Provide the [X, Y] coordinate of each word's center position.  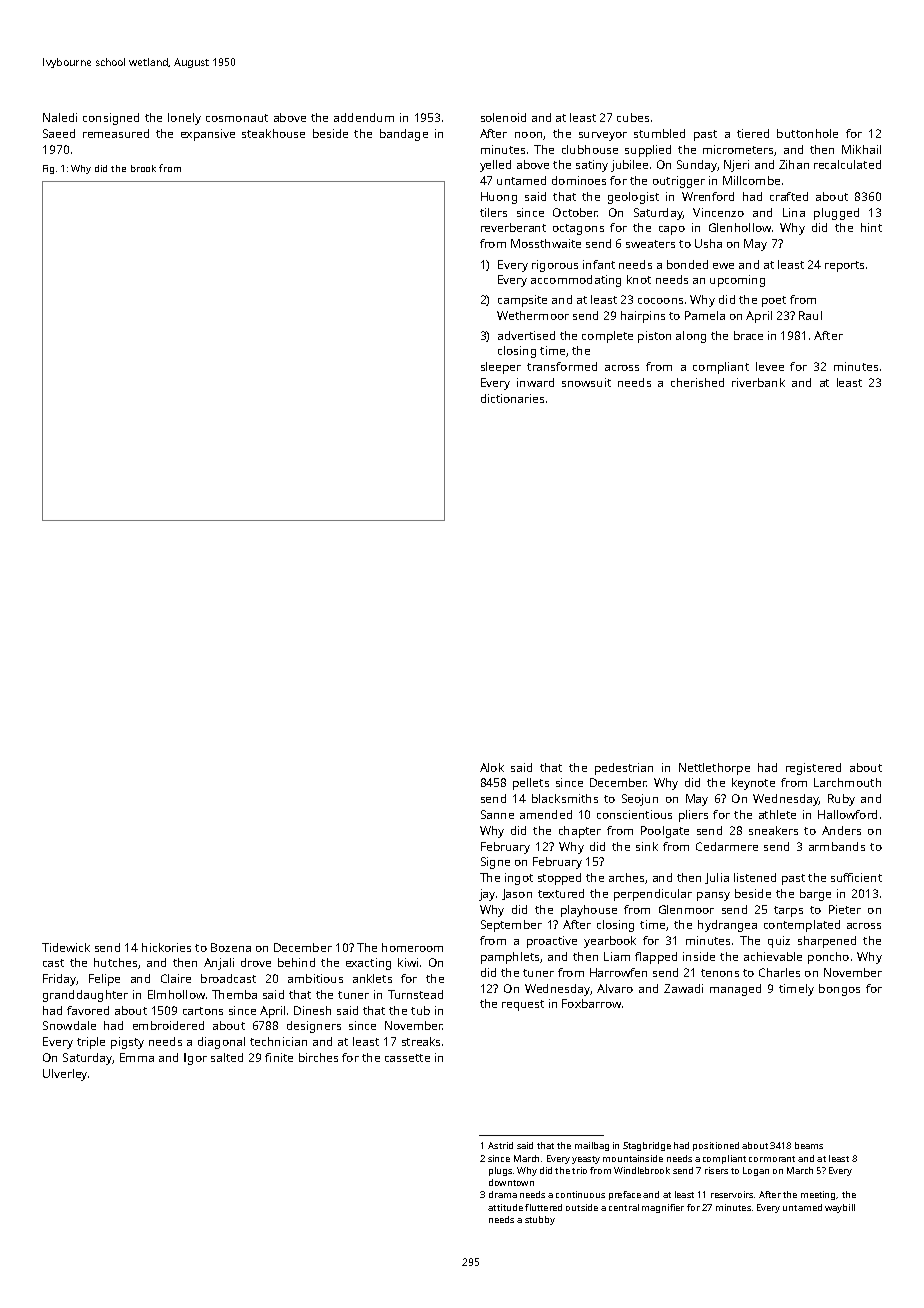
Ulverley [65, 1075]
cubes [633, 117]
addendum [364, 117]
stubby [540, 1220]
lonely [184, 119]
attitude [505, 1207]
